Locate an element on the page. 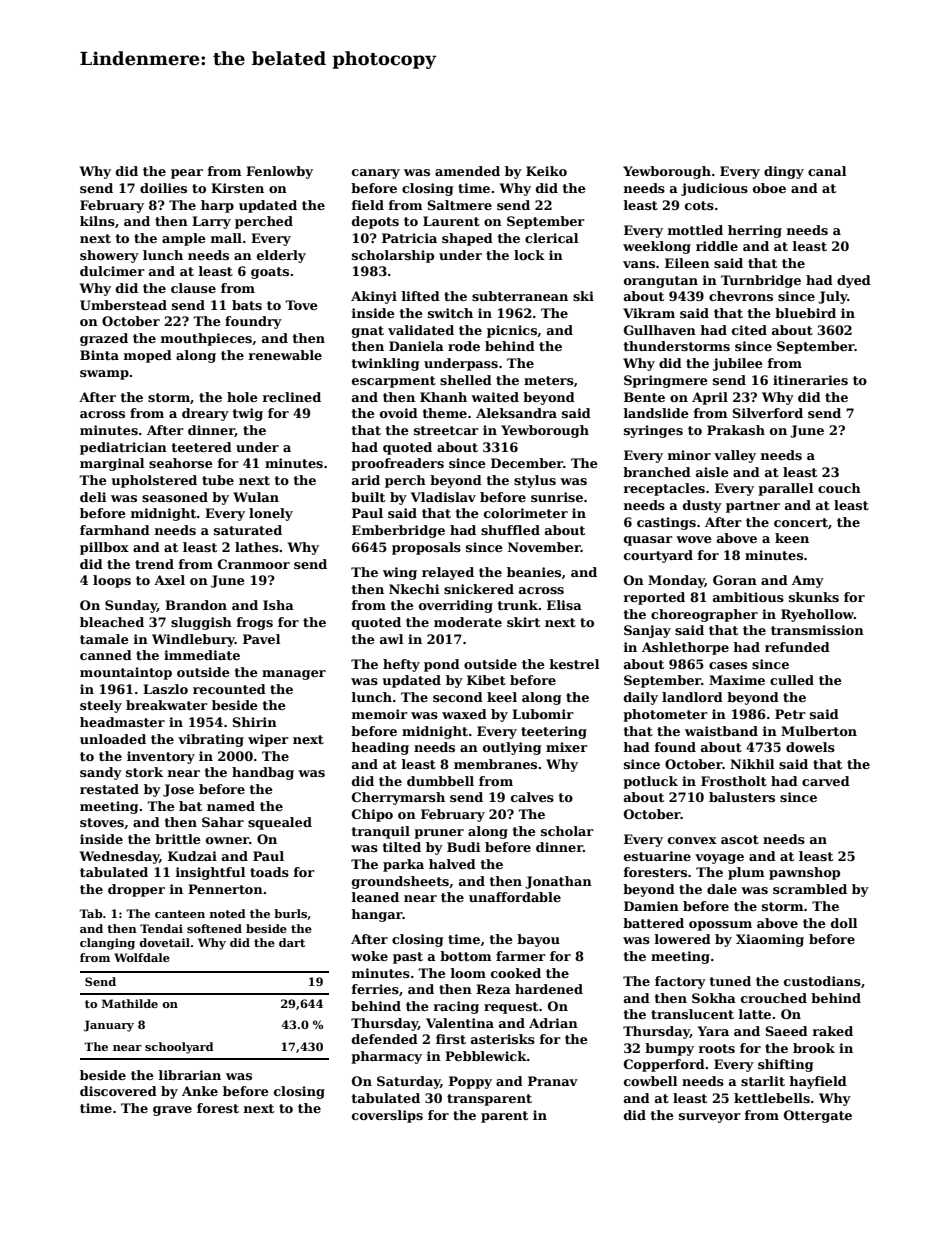  Pranav is located at coordinates (553, 1081).
